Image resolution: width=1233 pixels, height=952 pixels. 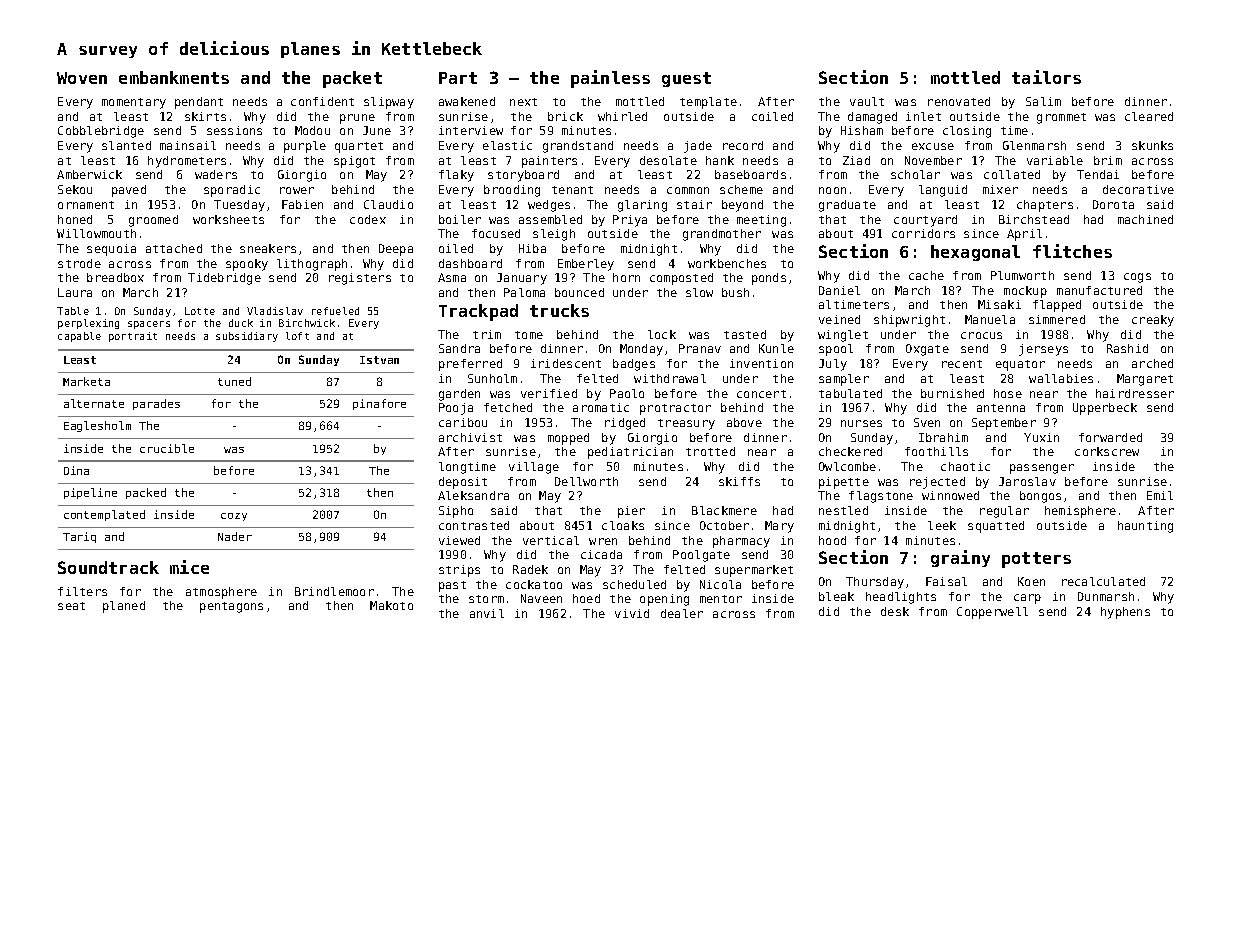 I want to click on Part, so click(x=458, y=78).
